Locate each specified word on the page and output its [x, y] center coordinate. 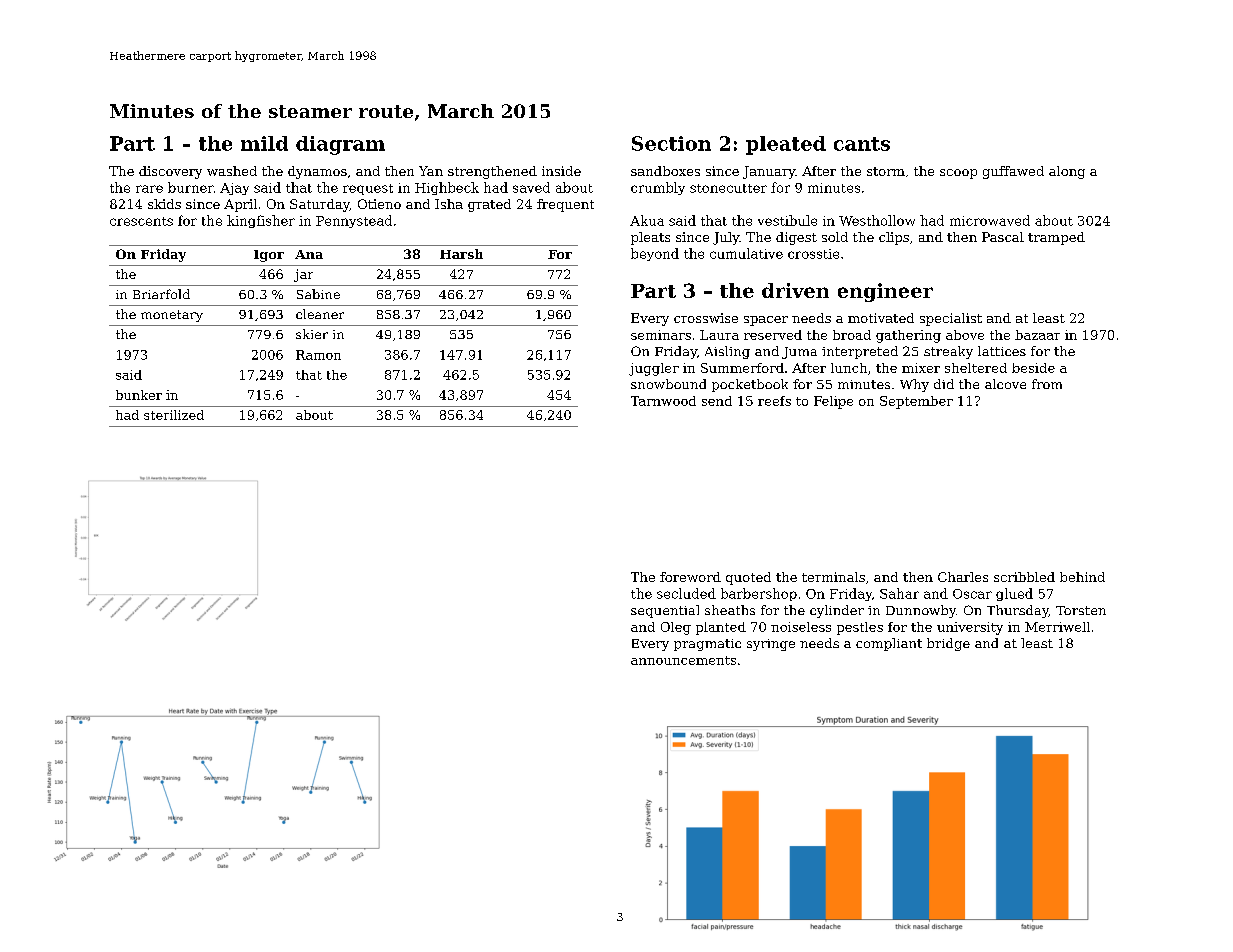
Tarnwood [663, 401]
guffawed [1013, 172]
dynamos [317, 172]
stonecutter [728, 188]
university [970, 628]
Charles [963, 577]
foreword [690, 577]
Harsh [461, 254]
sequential [665, 611]
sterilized [174, 415]
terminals [833, 577]
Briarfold [161, 294]
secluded [686, 593]
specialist [951, 319]
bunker [139, 395]
